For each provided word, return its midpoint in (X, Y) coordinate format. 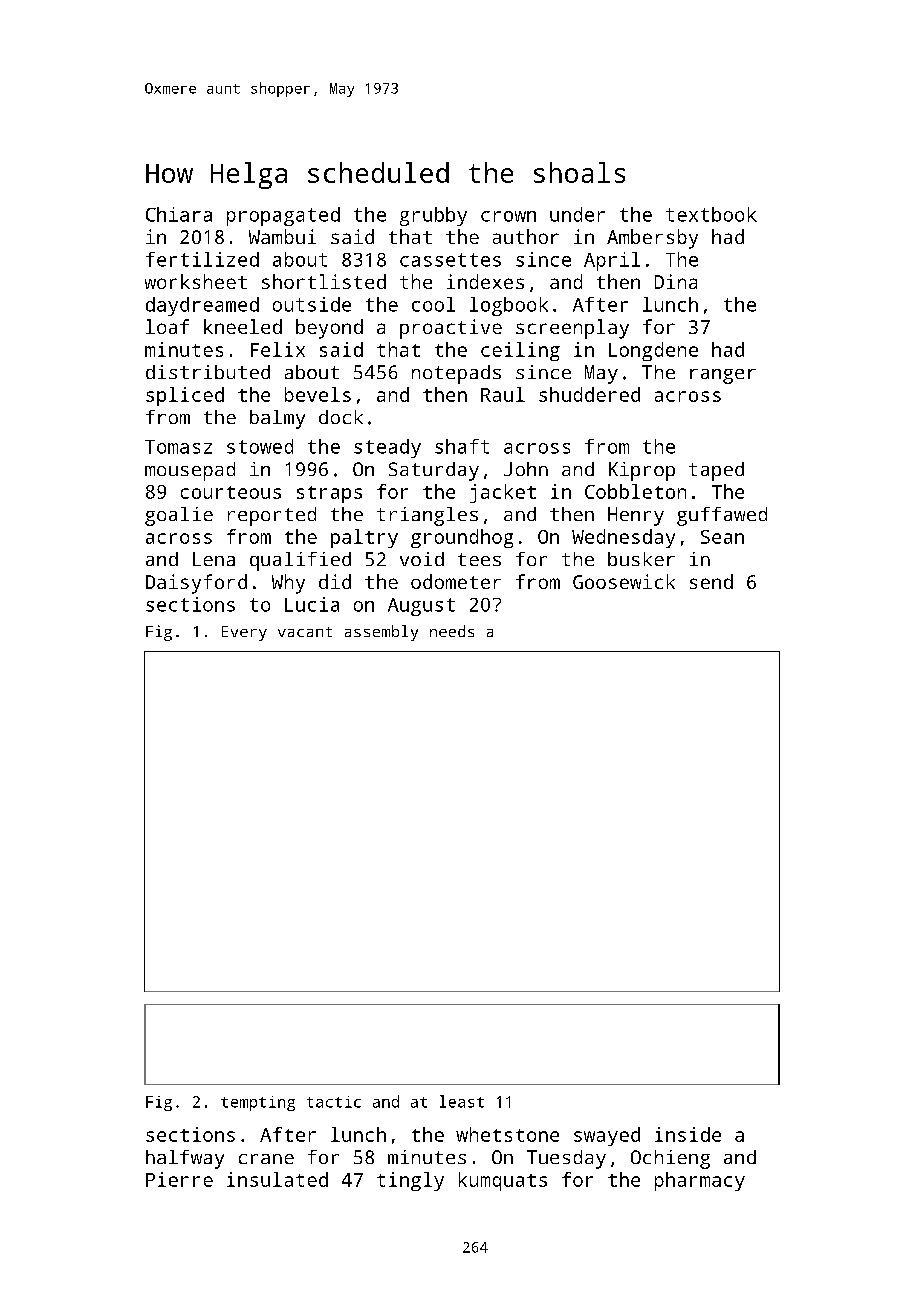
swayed (607, 1136)
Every (244, 633)
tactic (334, 1102)
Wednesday (623, 538)
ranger (723, 376)
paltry (364, 538)
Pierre (179, 1179)
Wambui (282, 236)
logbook (509, 306)
